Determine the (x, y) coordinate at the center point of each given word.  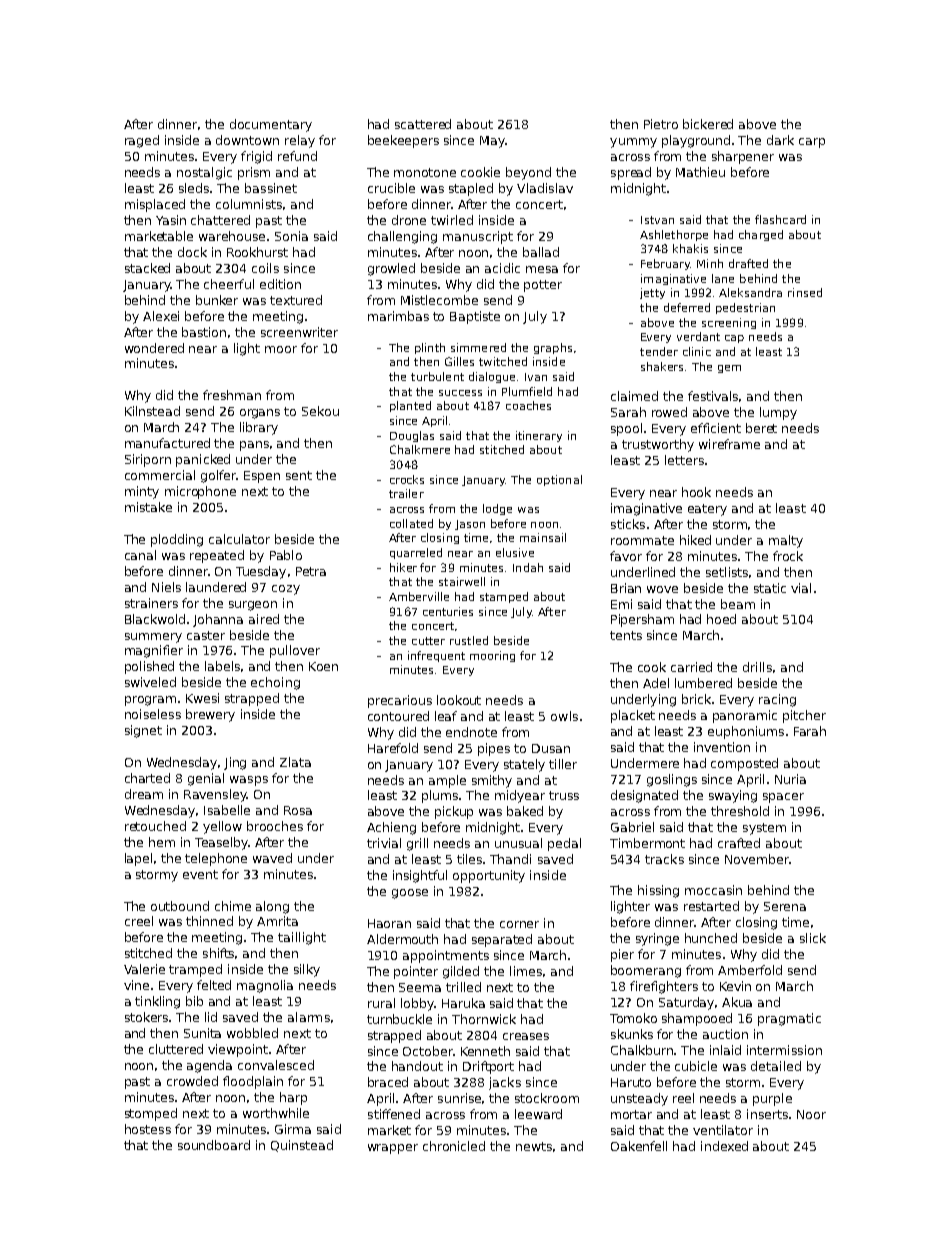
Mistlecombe (439, 300)
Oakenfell (639, 1146)
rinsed (805, 292)
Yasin (171, 220)
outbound (180, 906)
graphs (553, 348)
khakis (690, 248)
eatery (707, 510)
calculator (239, 539)
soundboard (214, 1145)
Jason (470, 525)
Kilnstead (152, 411)
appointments (446, 956)
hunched (711, 938)
